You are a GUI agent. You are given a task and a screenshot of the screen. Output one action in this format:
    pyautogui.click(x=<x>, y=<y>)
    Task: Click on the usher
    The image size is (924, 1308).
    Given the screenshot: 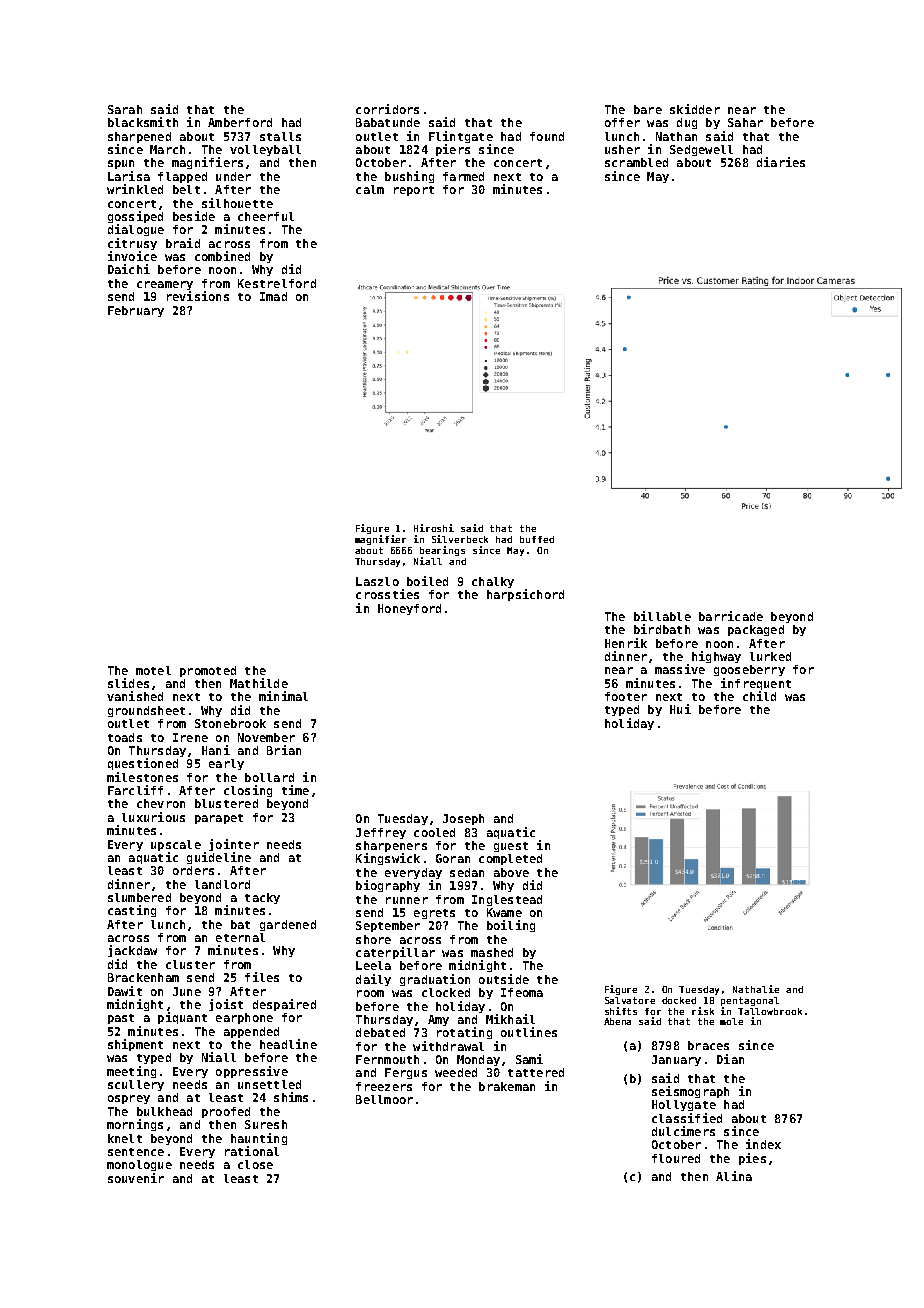 What is the action you would take?
    pyautogui.click(x=622, y=149)
